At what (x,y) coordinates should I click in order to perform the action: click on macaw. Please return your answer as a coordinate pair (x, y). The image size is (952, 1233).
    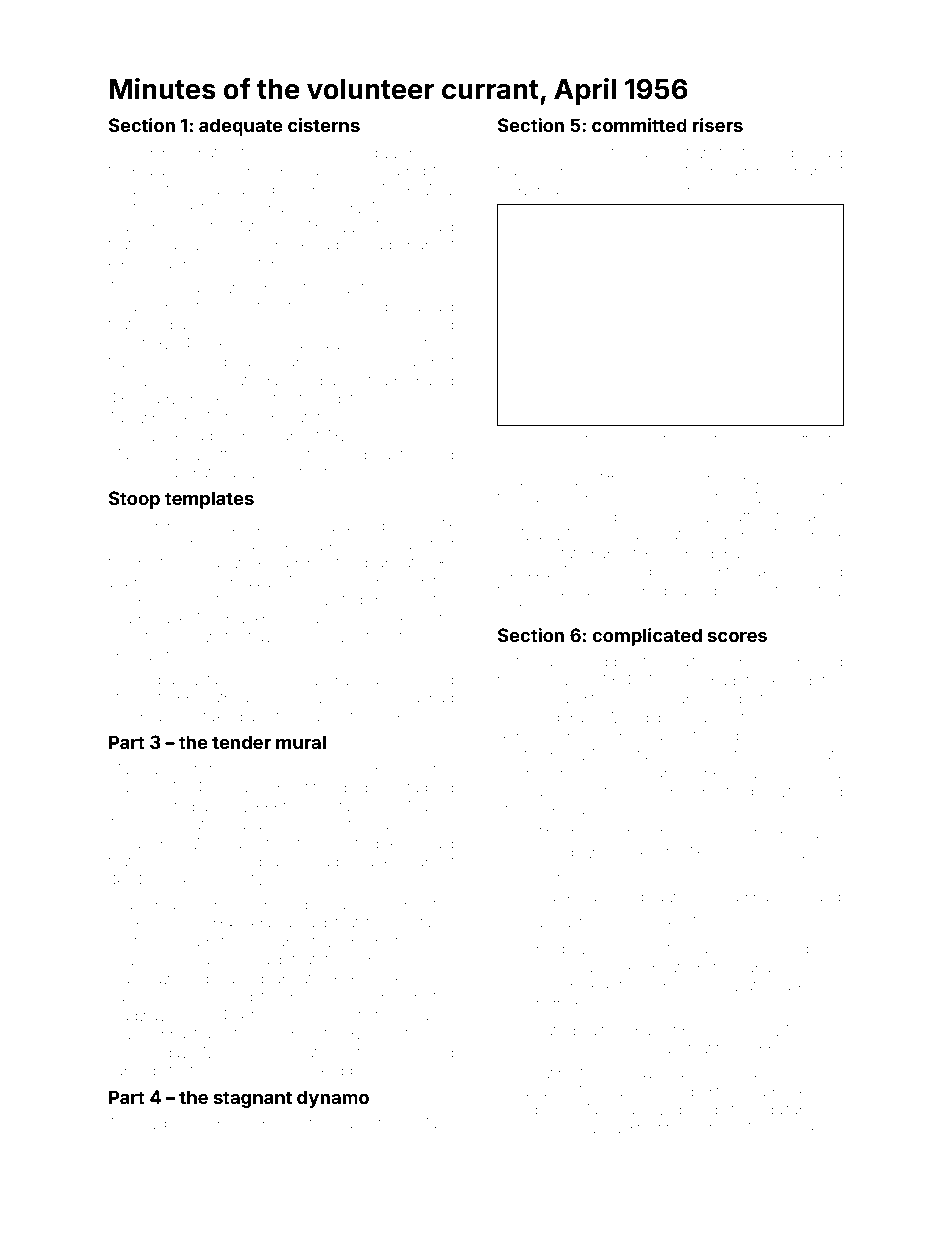
    Looking at the image, I should click on (250, 825).
